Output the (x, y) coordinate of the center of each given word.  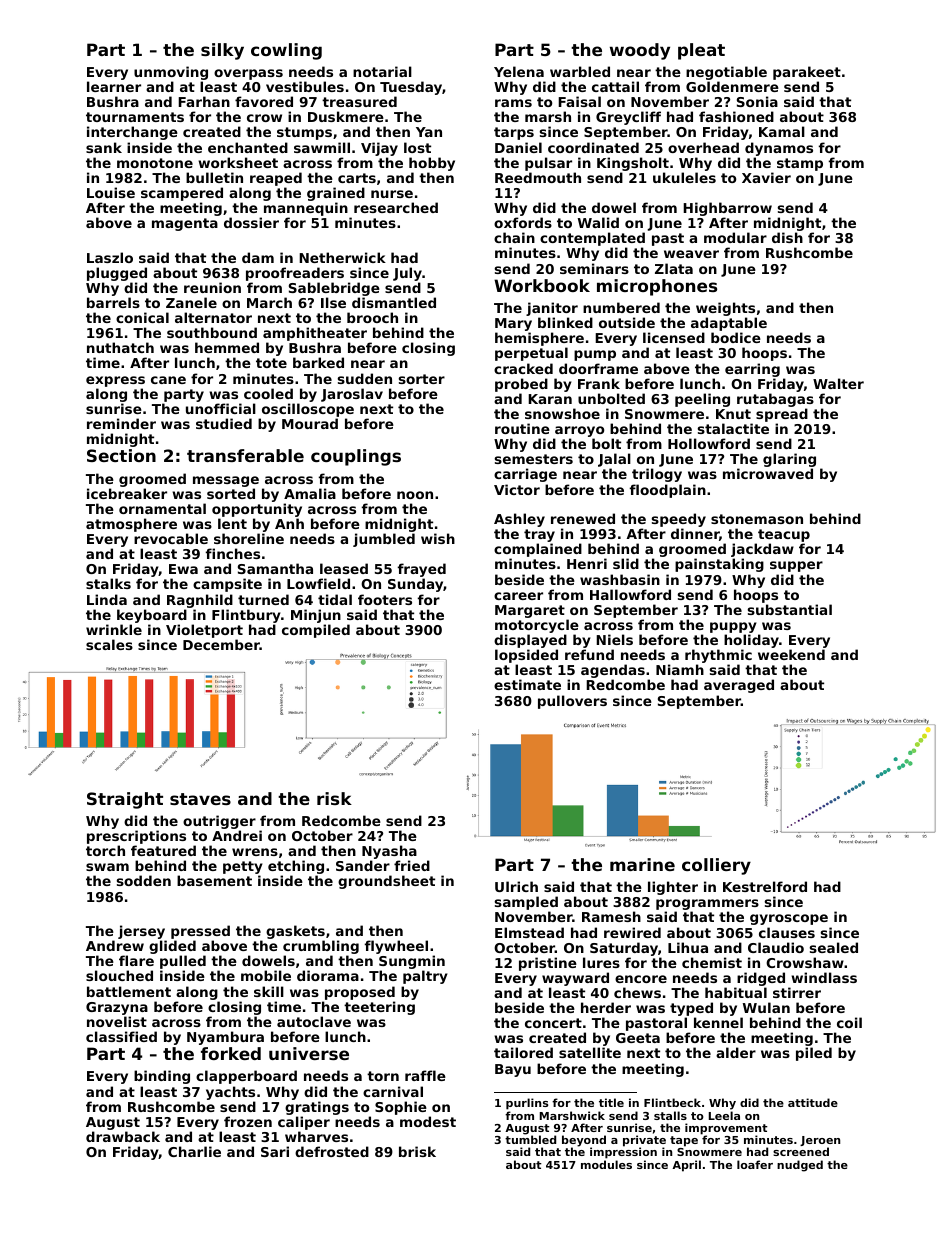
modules (606, 1164)
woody (640, 51)
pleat (701, 51)
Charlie (194, 1151)
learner (114, 86)
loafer (755, 1164)
